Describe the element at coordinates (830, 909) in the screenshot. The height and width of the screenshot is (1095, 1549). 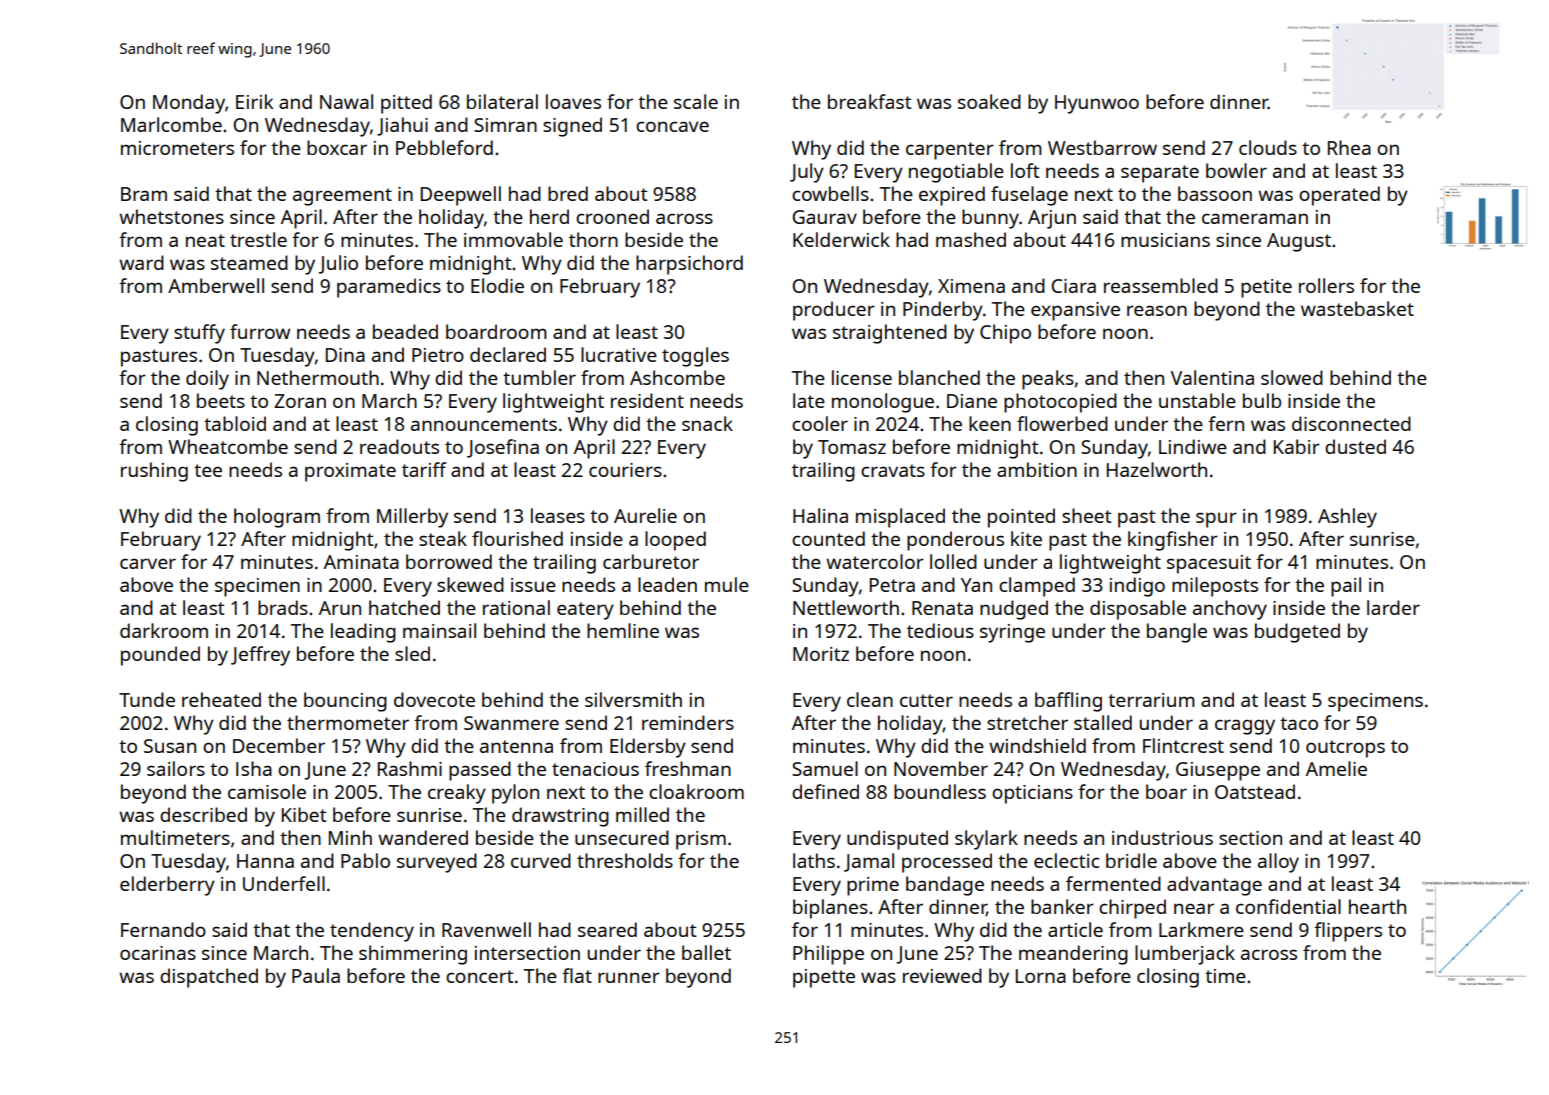
I see `biplanes` at that location.
